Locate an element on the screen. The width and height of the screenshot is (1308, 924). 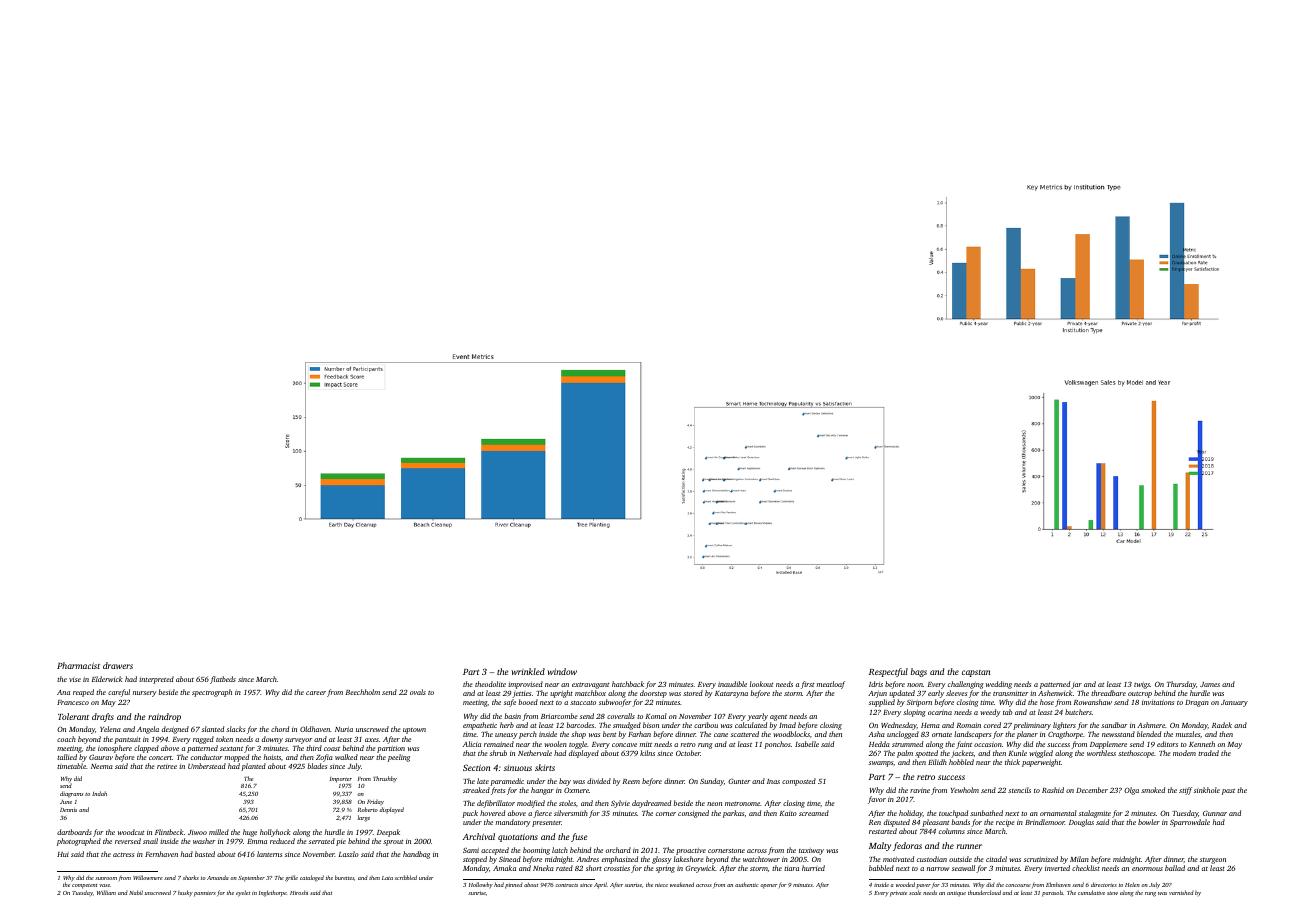
Respectful is located at coordinates (888, 672).
